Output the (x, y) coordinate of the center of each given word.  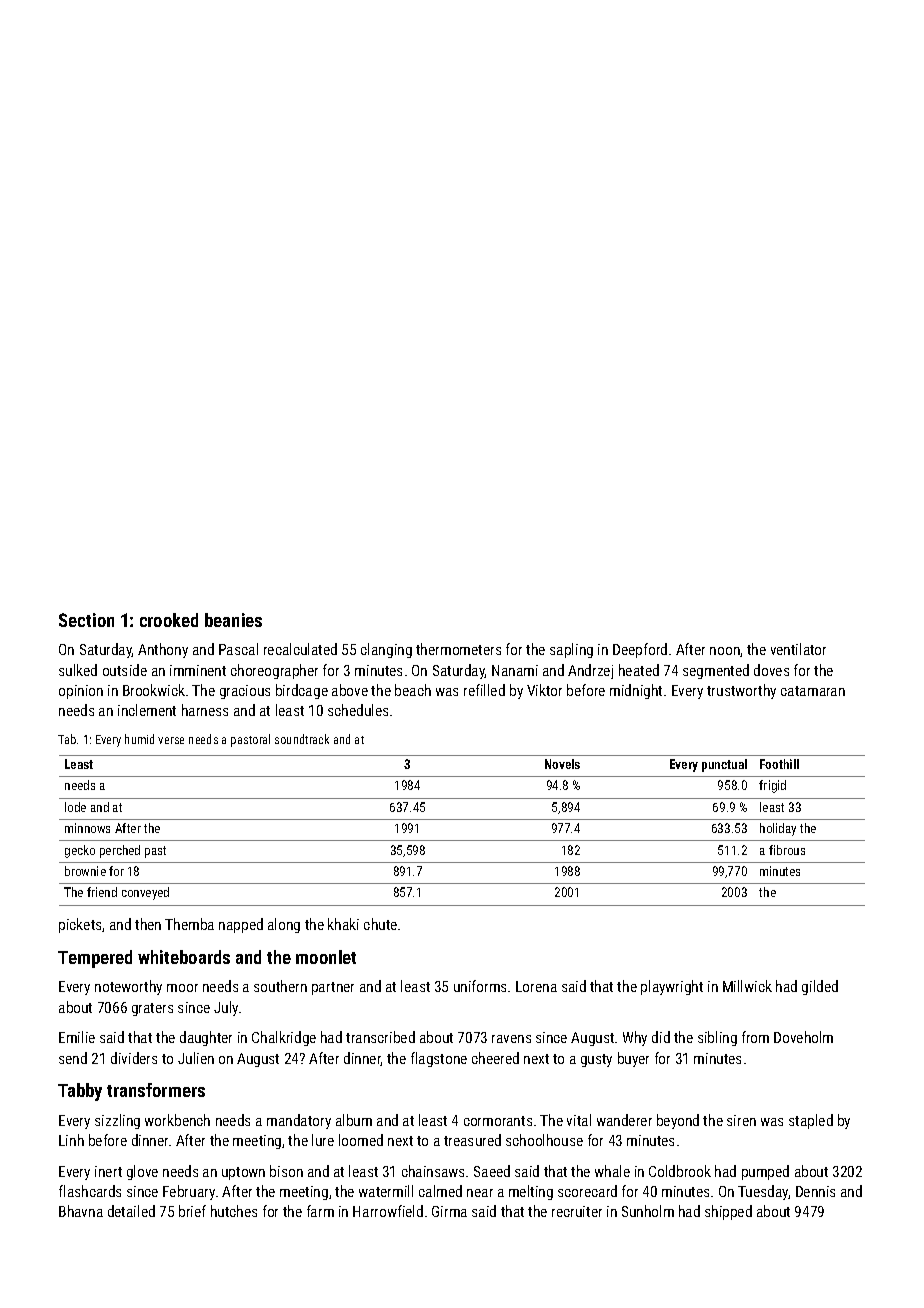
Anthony (163, 650)
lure (323, 1140)
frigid (772, 786)
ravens (511, 1039)
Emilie (77, 1037)
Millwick (747, 986)
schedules (358, 710)
